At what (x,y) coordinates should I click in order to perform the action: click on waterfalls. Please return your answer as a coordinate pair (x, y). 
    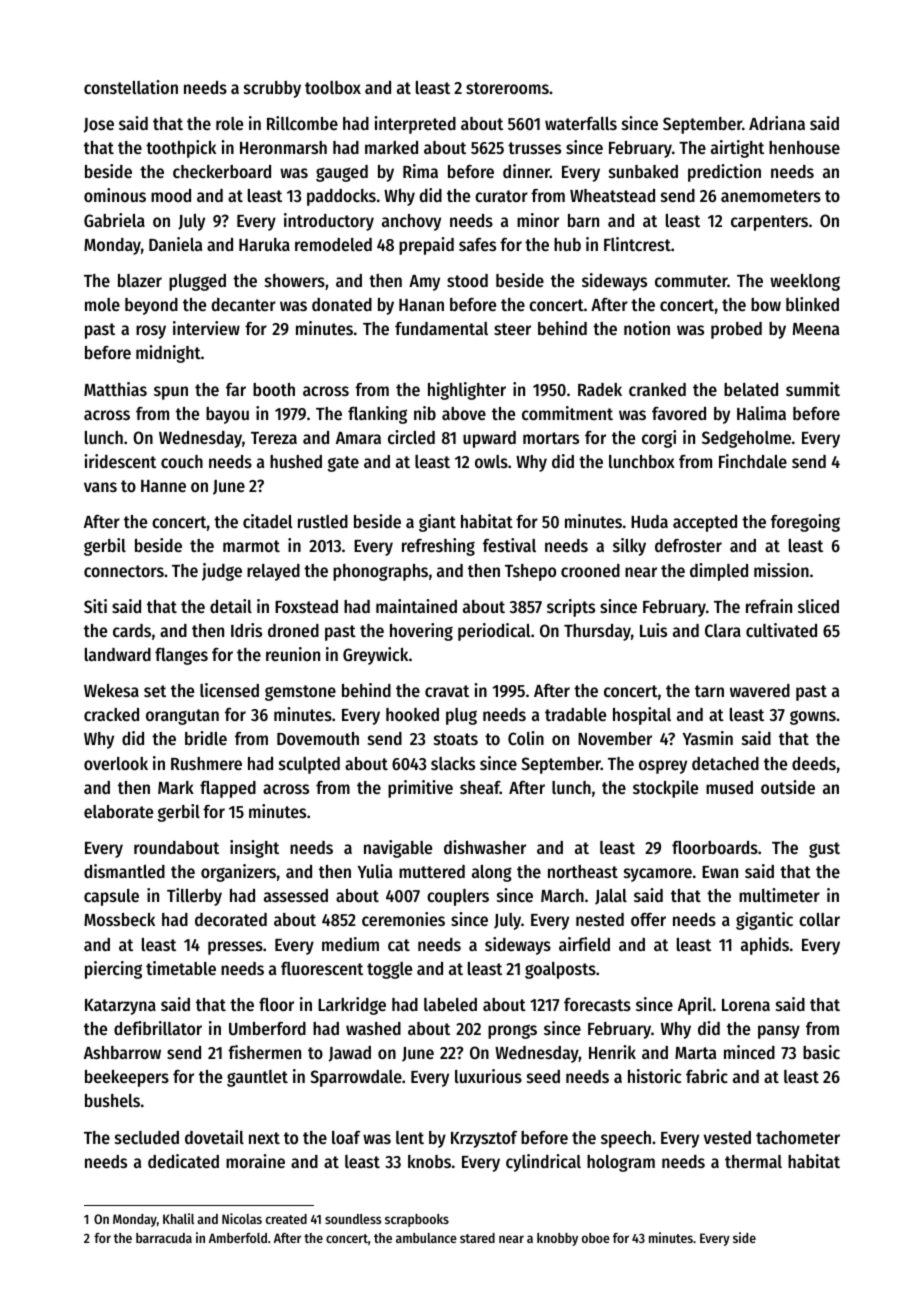
    Looking at the image, I should click on (581, 123).
